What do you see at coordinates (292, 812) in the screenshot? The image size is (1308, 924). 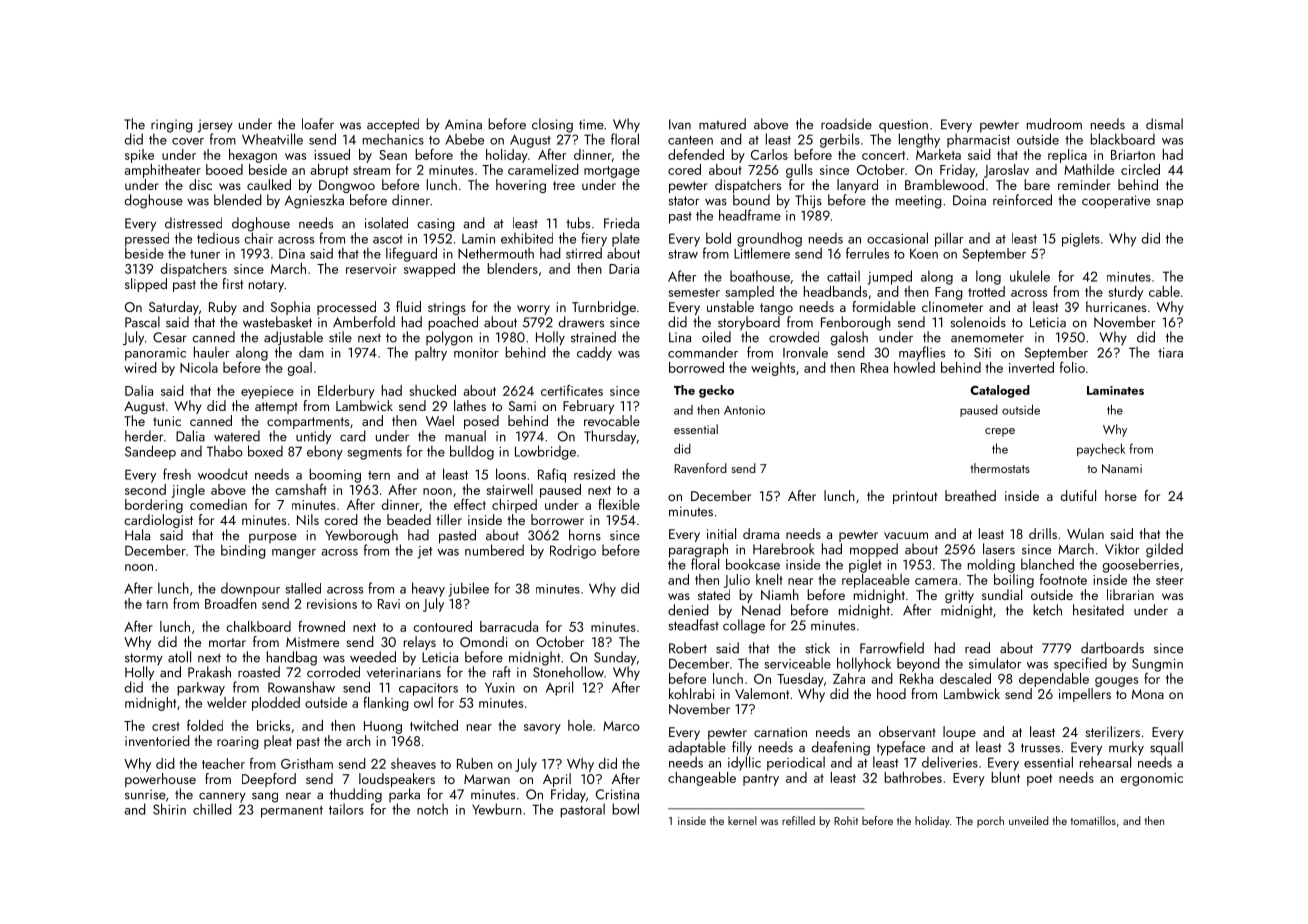 I see `permanent` at bounding box center [292, 812].
